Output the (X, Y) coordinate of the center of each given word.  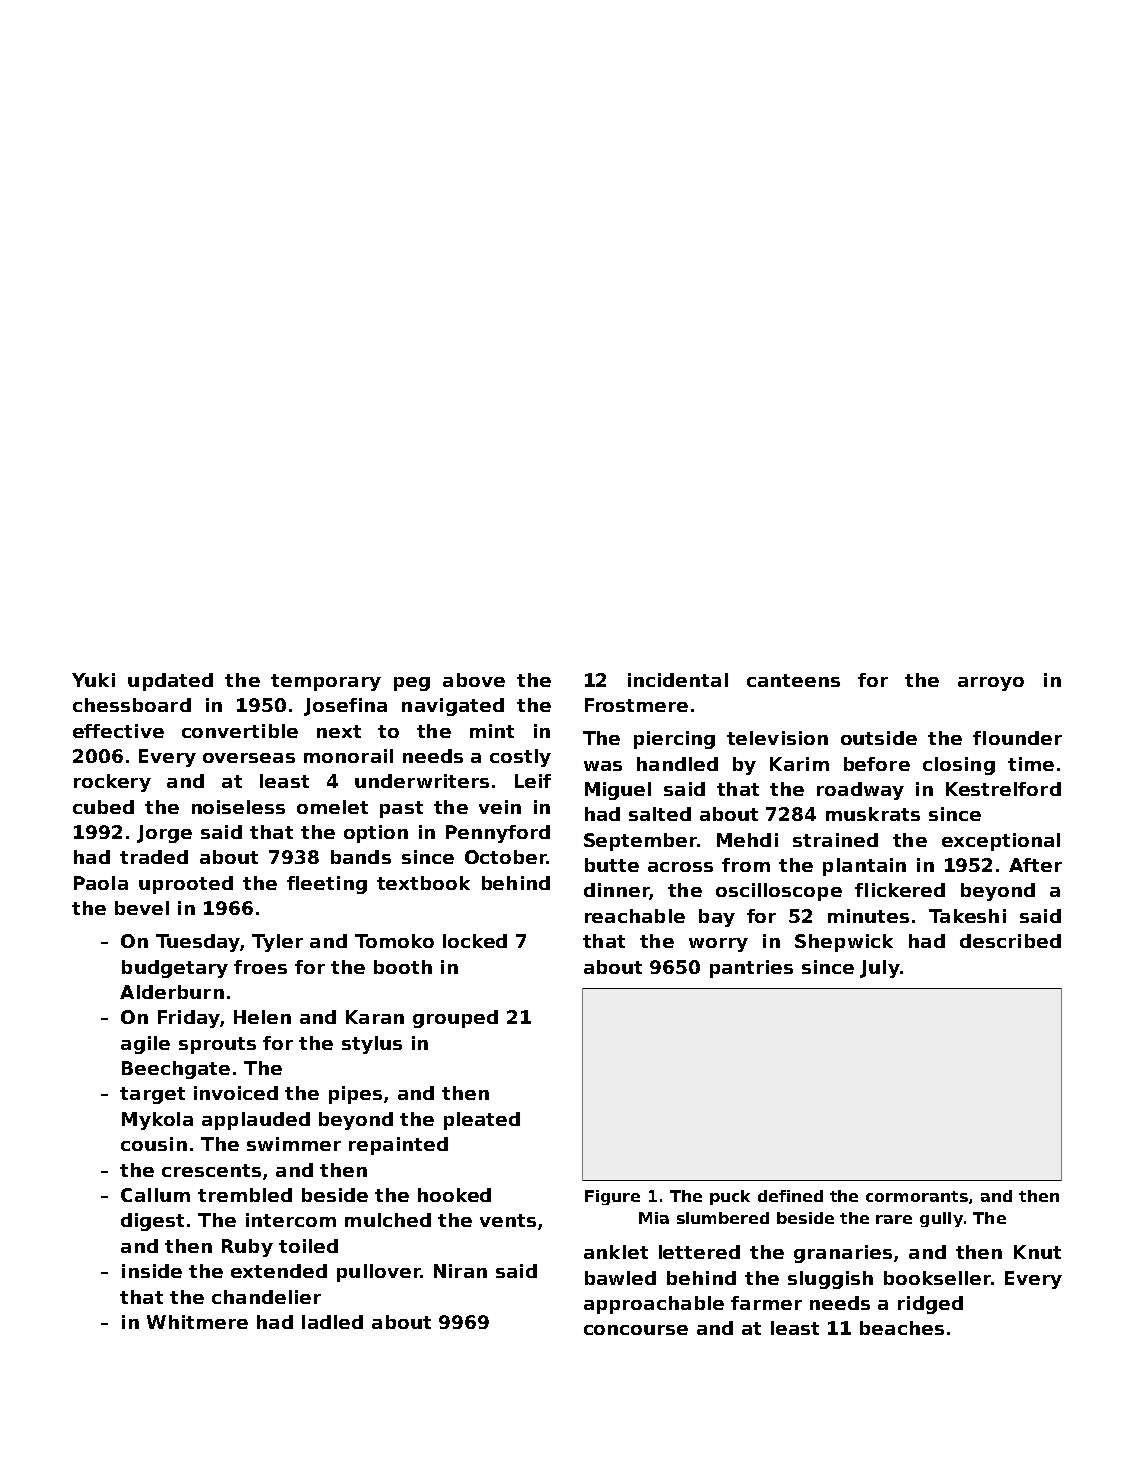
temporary (326, 682)
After (1035, 865)
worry (718, 945)
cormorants (917, 1196)
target (152, 1095)
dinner (616, 890)
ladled (332, 1322)
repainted (398, 1146)
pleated (482, 1121)
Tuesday (198, 943)
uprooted (186, 885)
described (1010, 941)
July (880, 969)
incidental (678, 680)
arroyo (991, 684)
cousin (154, 1144)
